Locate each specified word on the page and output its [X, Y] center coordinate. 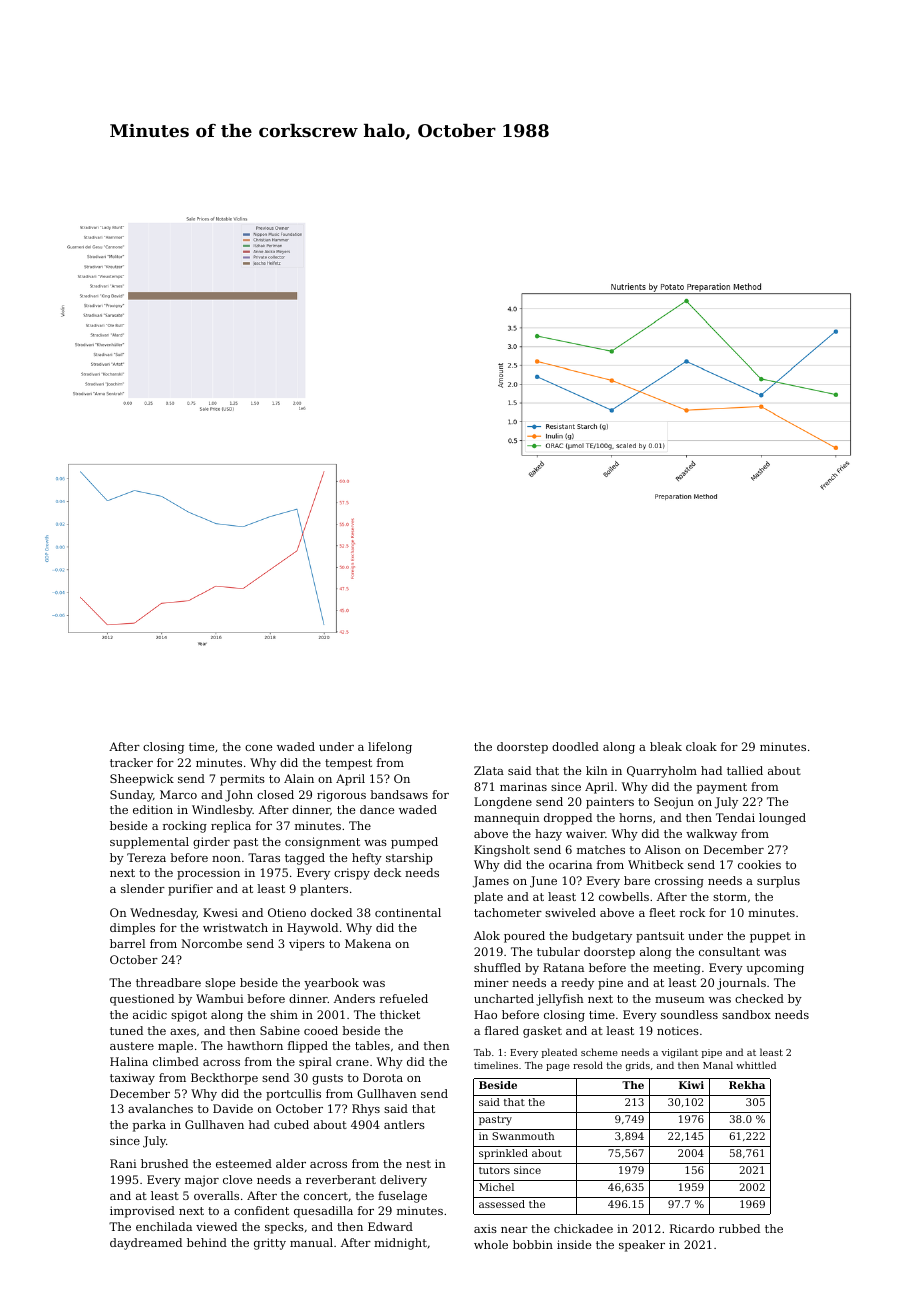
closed [275, 794]
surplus [778, 882]
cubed [291, 1124]
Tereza [146, 857]
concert [326, 1196]
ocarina [570, 864]
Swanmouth [523, 1136]
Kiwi [691, 1085]
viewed [216, 1226]
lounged [782, 819]
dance [377, 809]
